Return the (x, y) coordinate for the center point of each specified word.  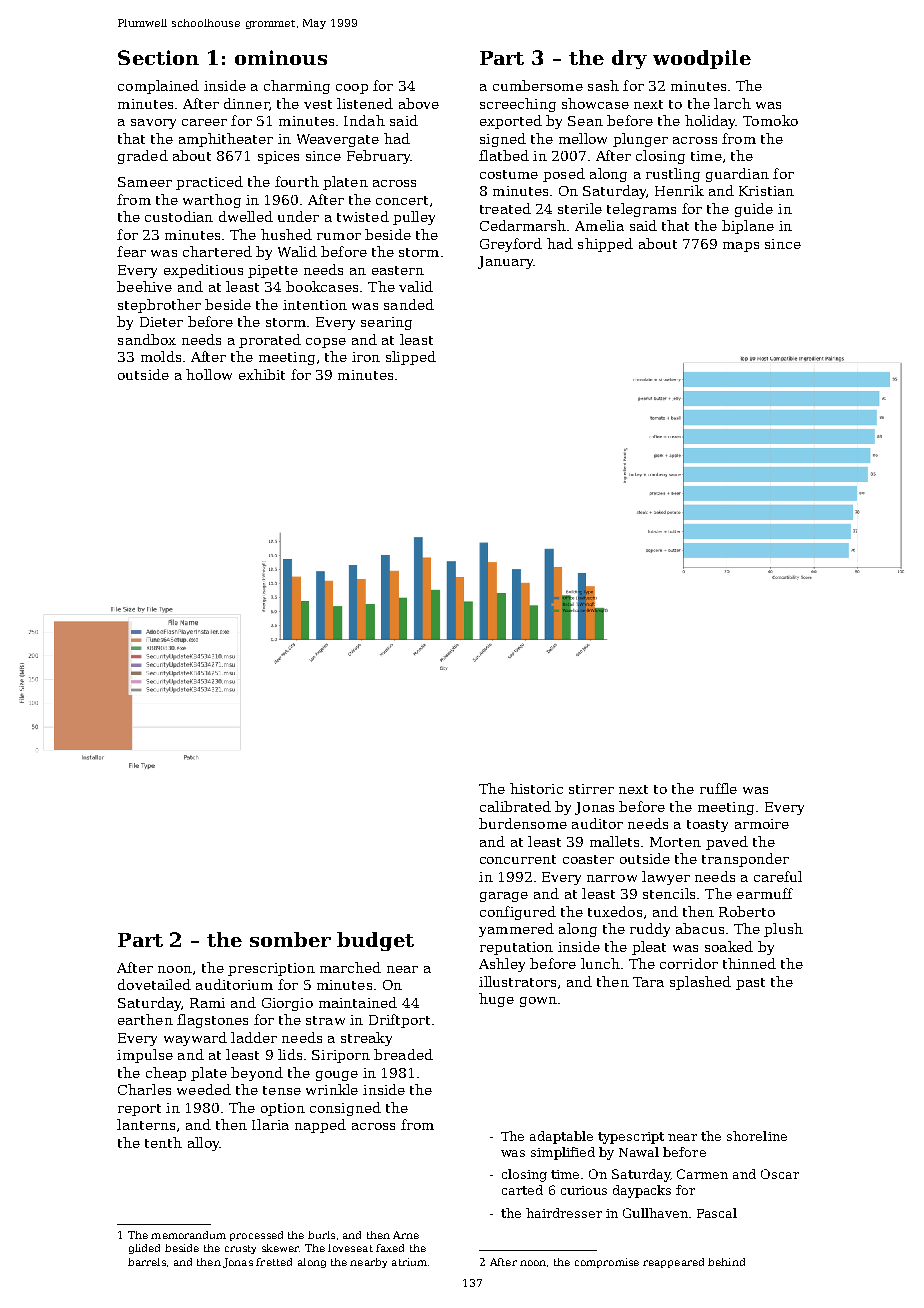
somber (290, 939)
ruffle (718, 788)
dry (629, 59)
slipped (411, 358)
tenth (163, 1142)
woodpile (702, 59)
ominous (281, 57)
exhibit (262, 374)
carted (522, 1190)
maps (741, 247)
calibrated (515, 806)
